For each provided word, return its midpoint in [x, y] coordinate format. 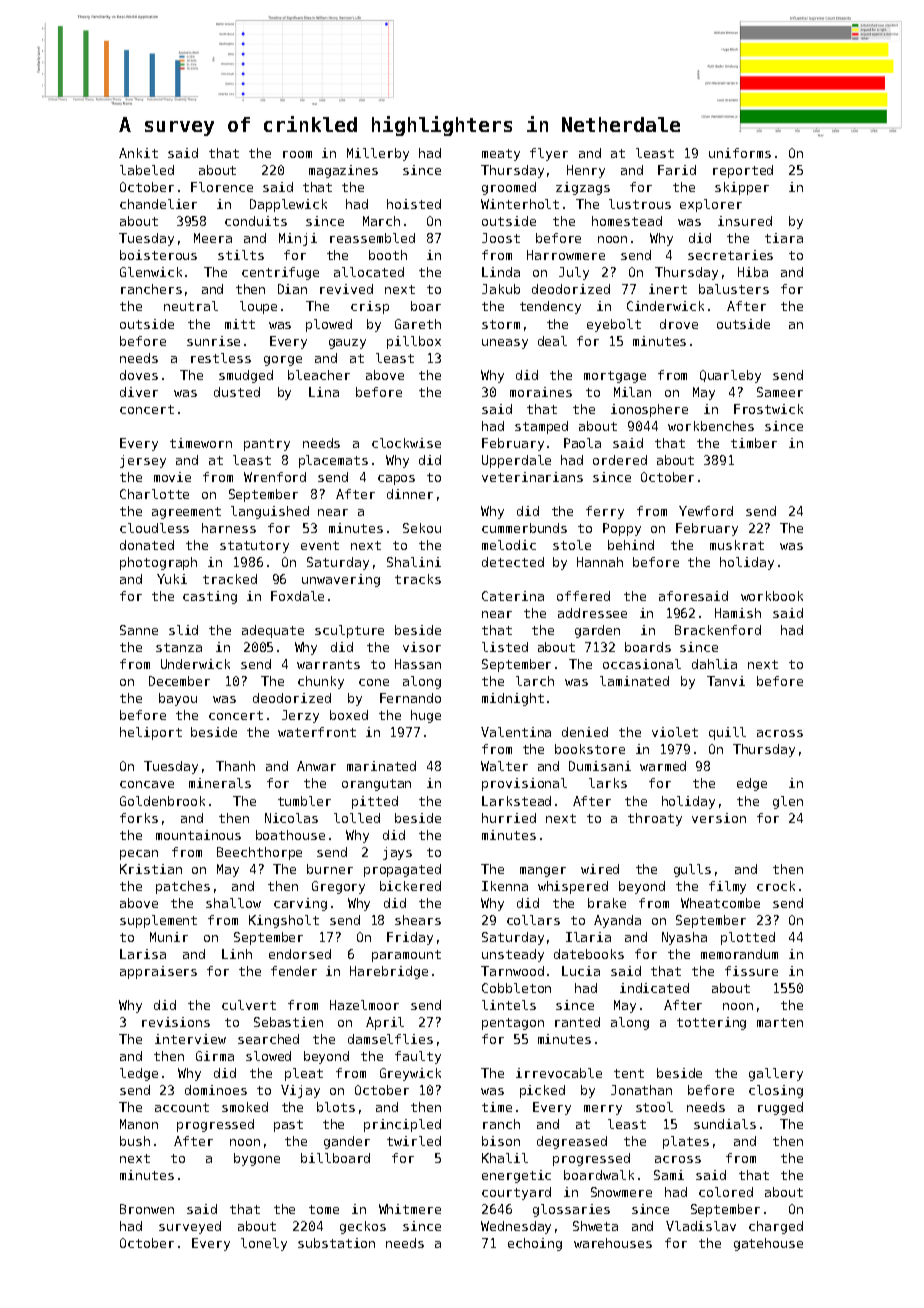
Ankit [138, 153]
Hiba [753, 272]
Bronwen [147, 1209]
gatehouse [768, 1244]
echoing [535, 1244]
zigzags [583, 188]
